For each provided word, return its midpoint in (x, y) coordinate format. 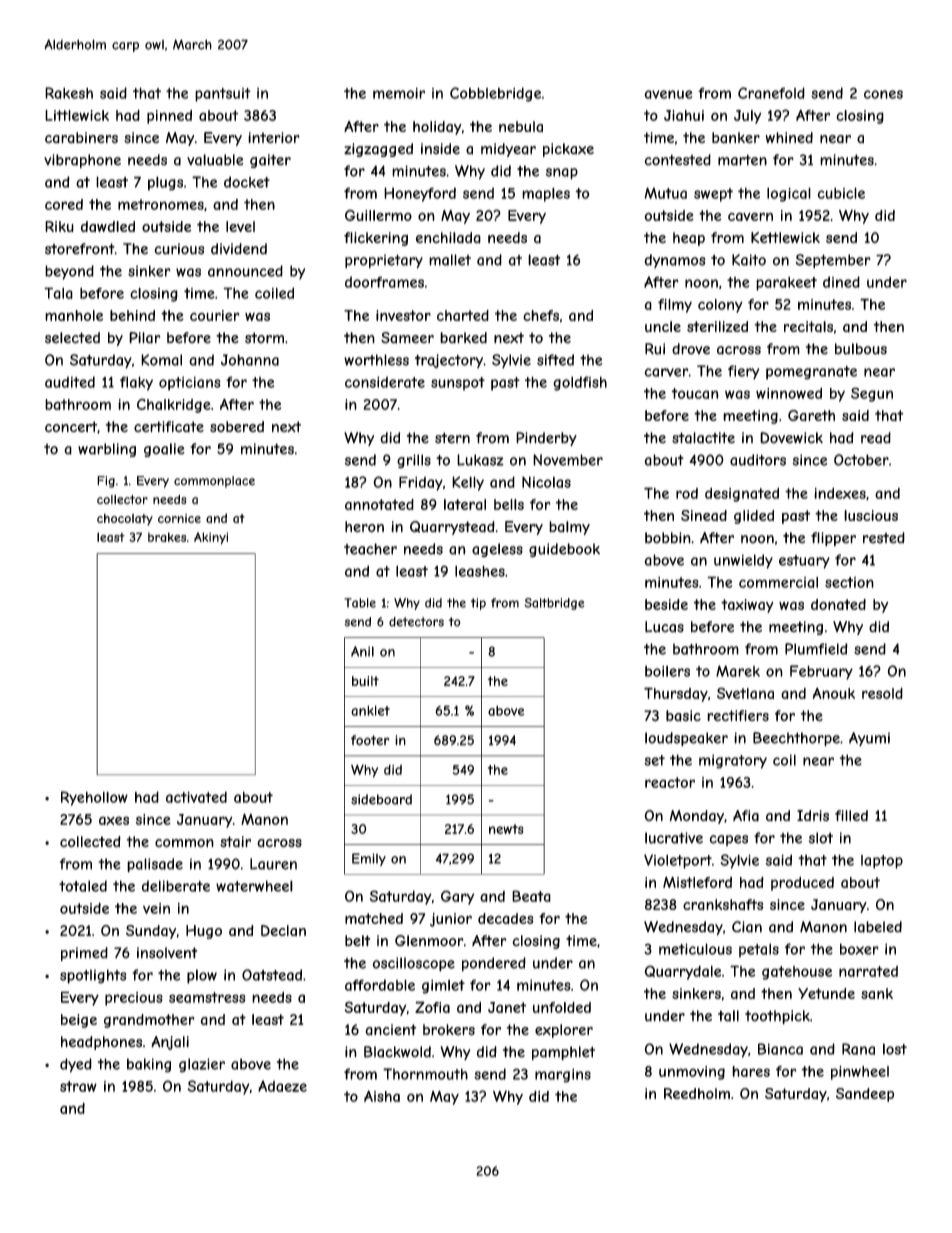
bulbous (861, 349)
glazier (202, 1065)
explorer (564, 1031)
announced (245, 271)
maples (546, 195)
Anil (362, 651)
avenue (668, 94)
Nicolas (546, 482)
